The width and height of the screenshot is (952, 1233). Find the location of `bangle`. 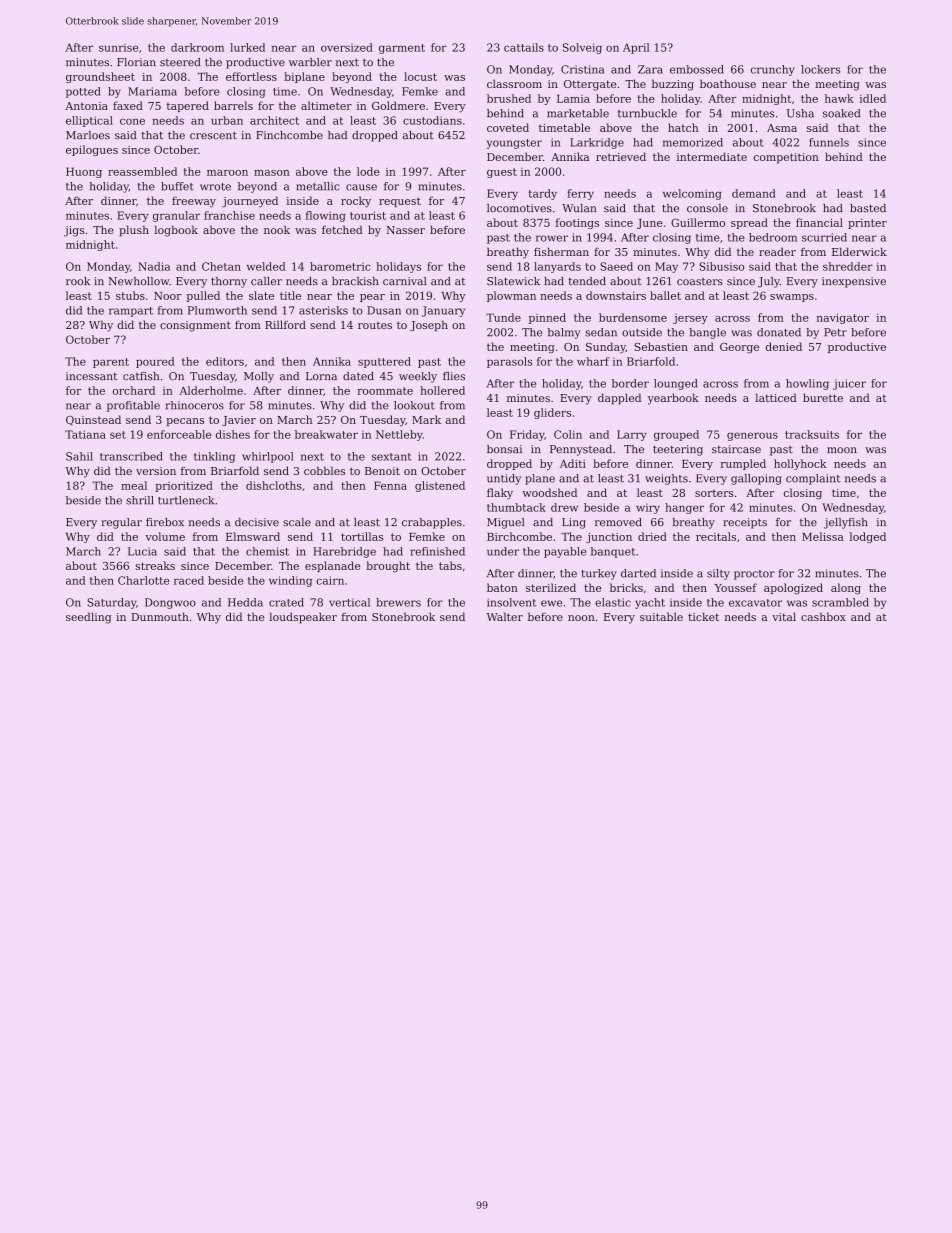

bangle is located at coordinates (707, 333).
